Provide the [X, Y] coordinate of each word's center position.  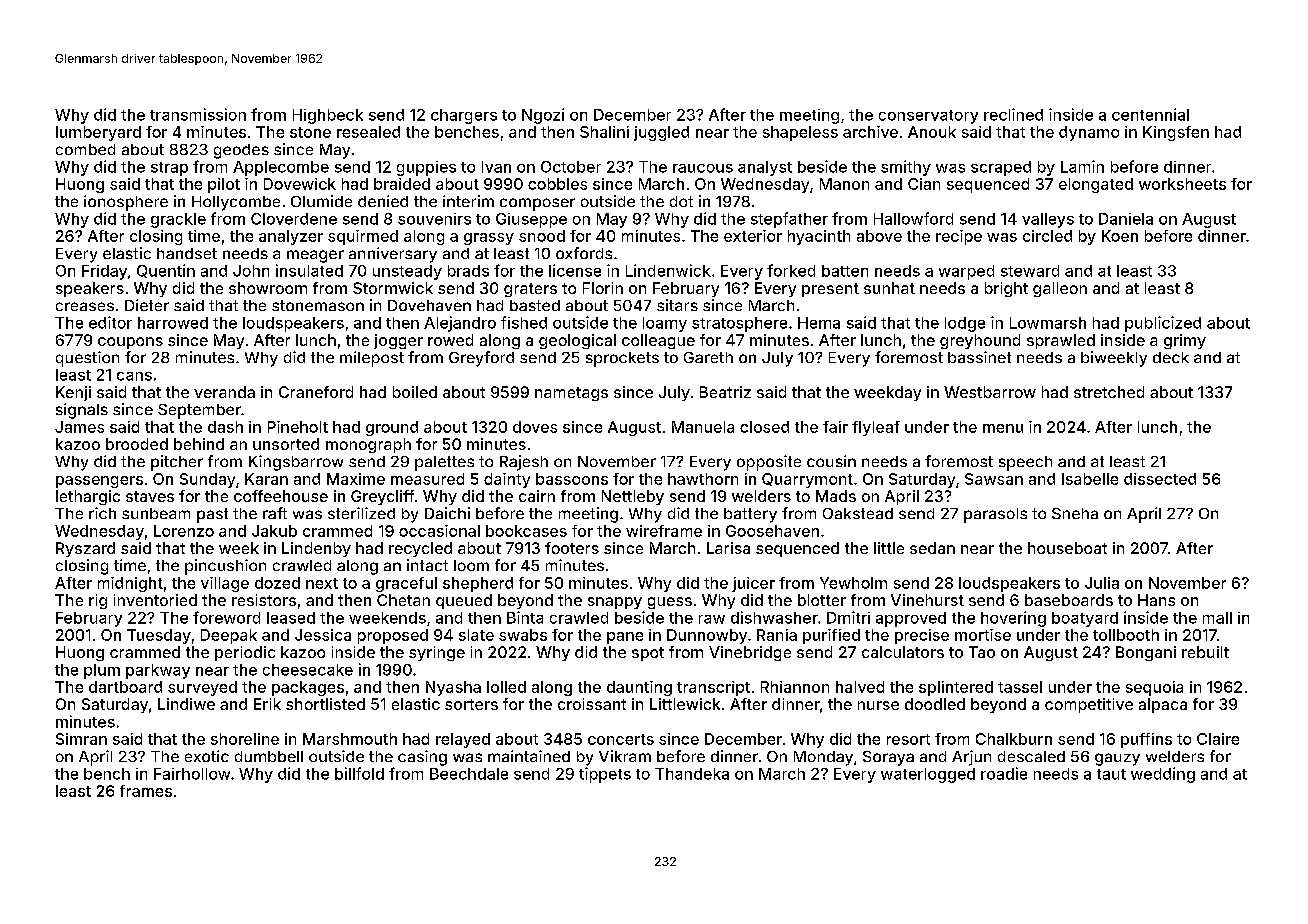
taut [1111, 774]
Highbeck [328, 116]
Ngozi [543, 116]
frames [146, 791]
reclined [1013, 114]
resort [908, 739]
